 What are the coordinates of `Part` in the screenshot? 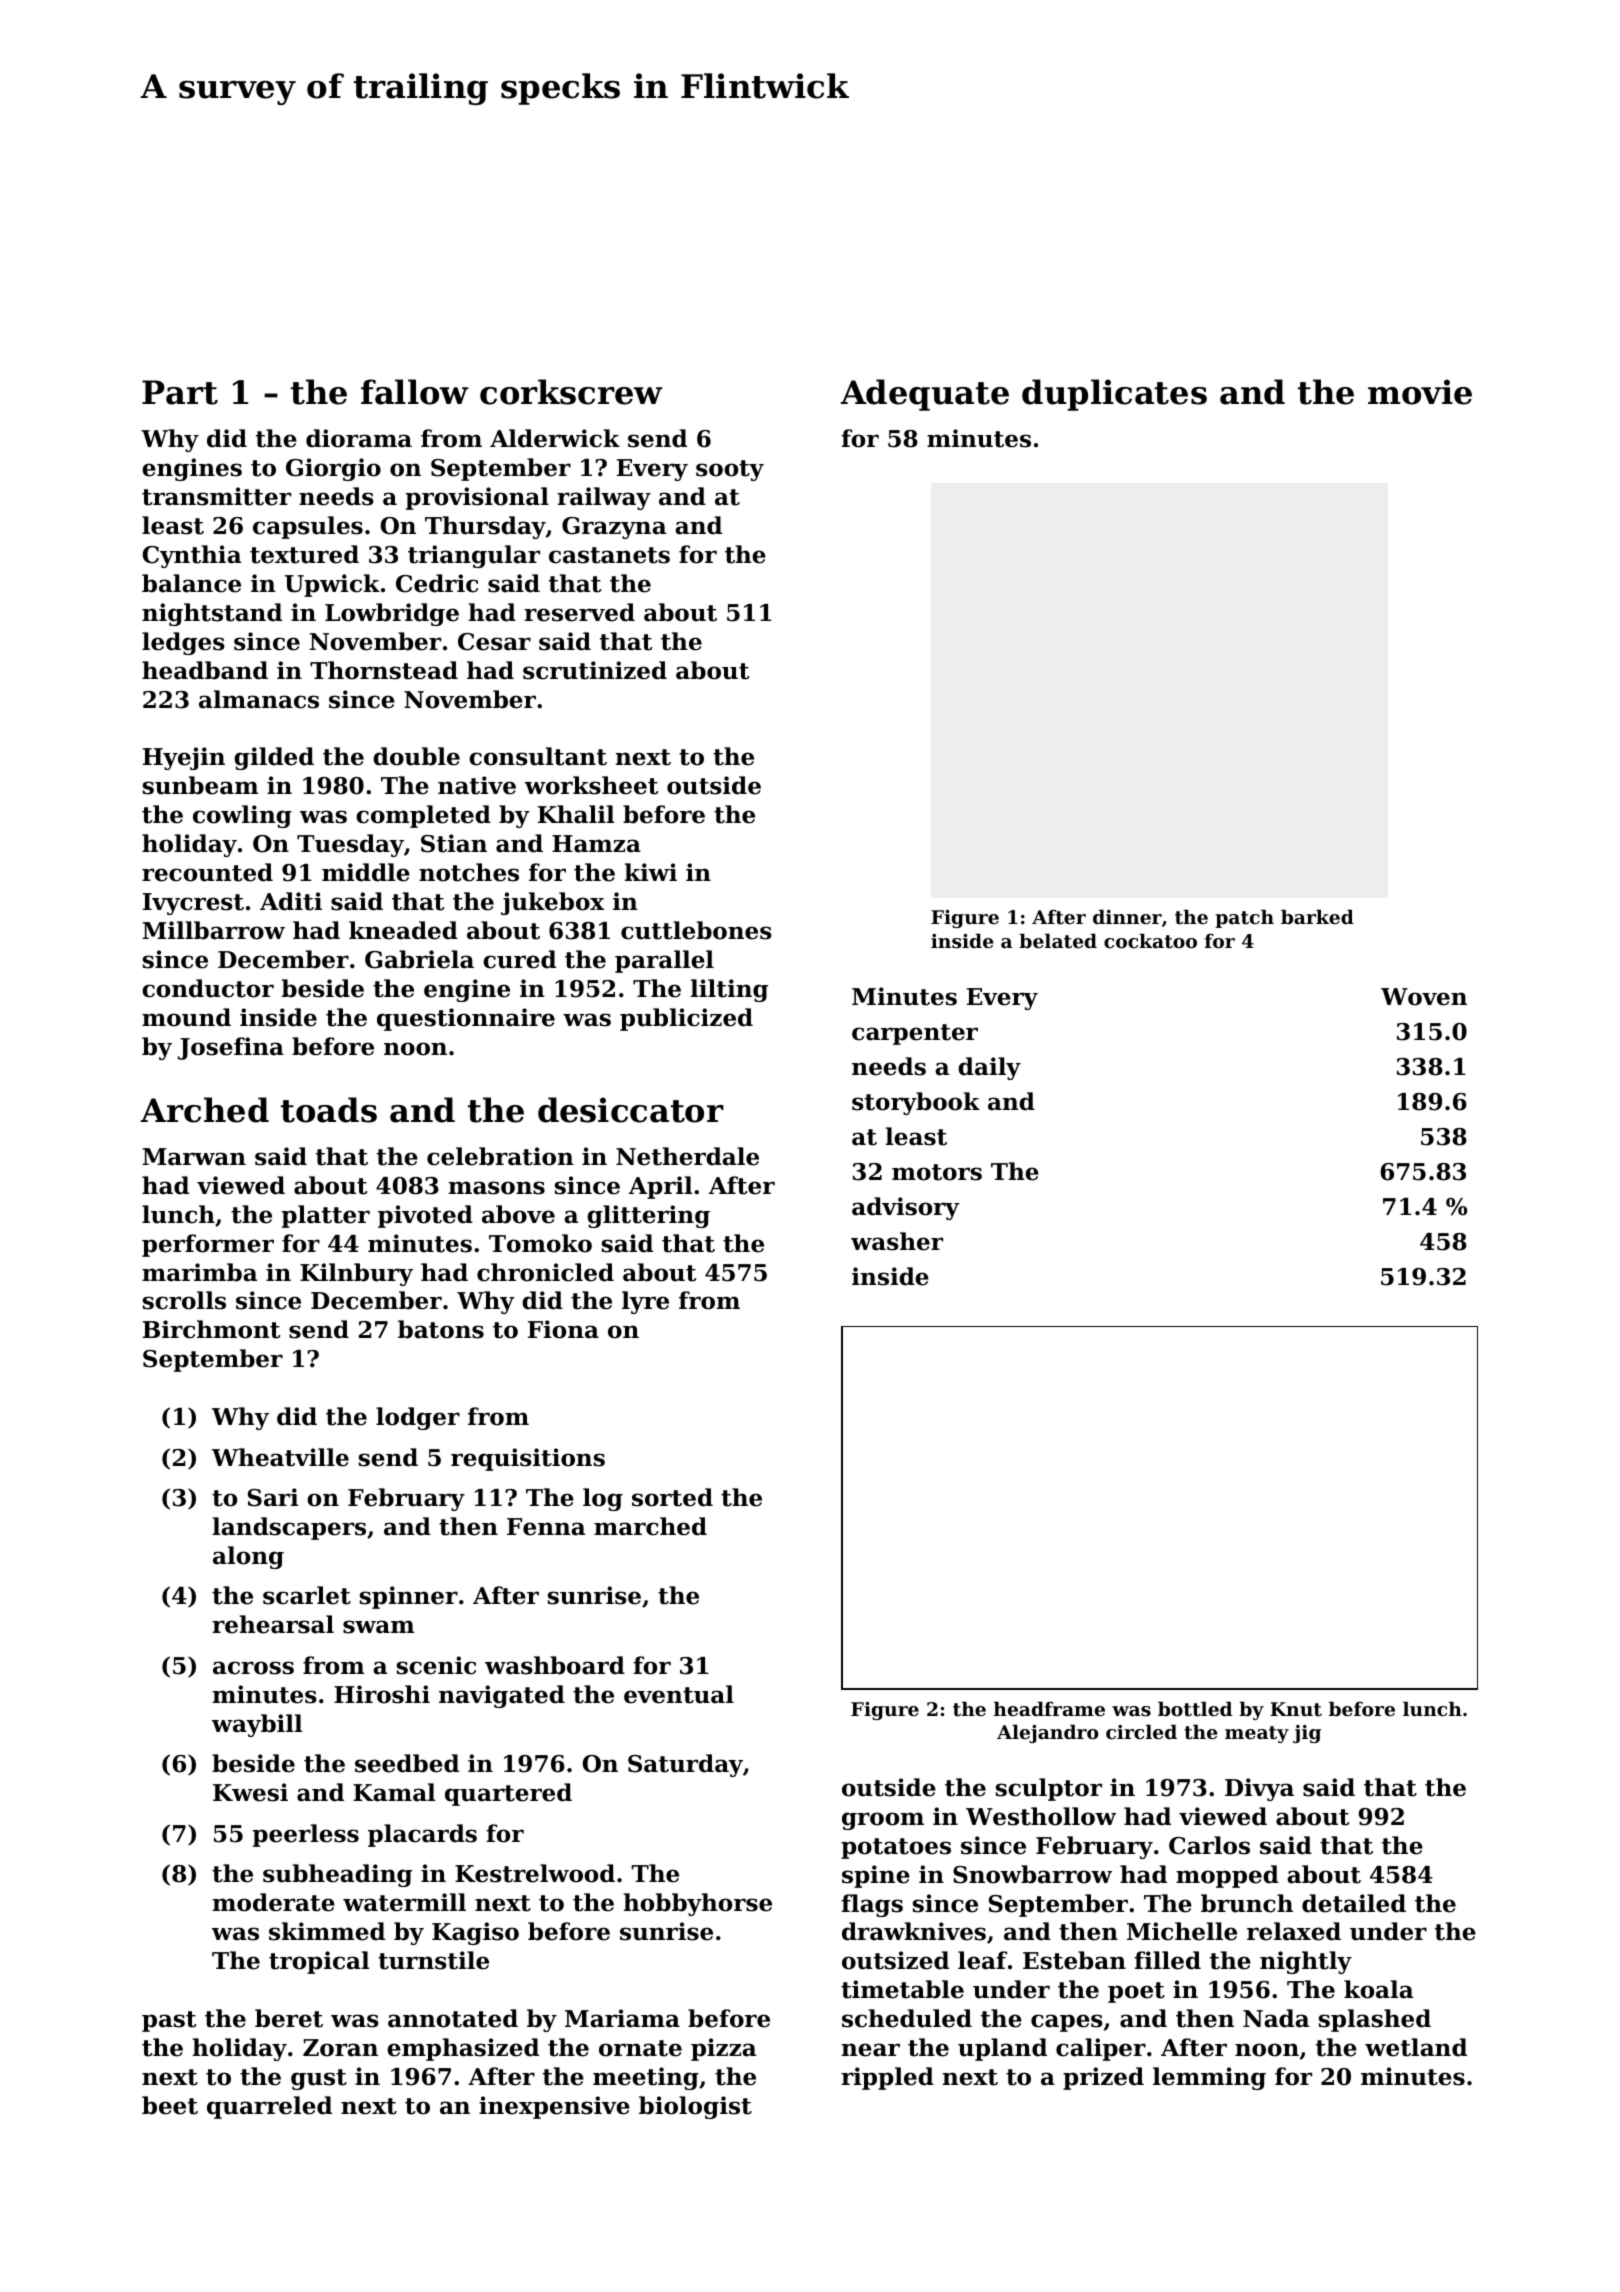 It's located at (180, 392).
